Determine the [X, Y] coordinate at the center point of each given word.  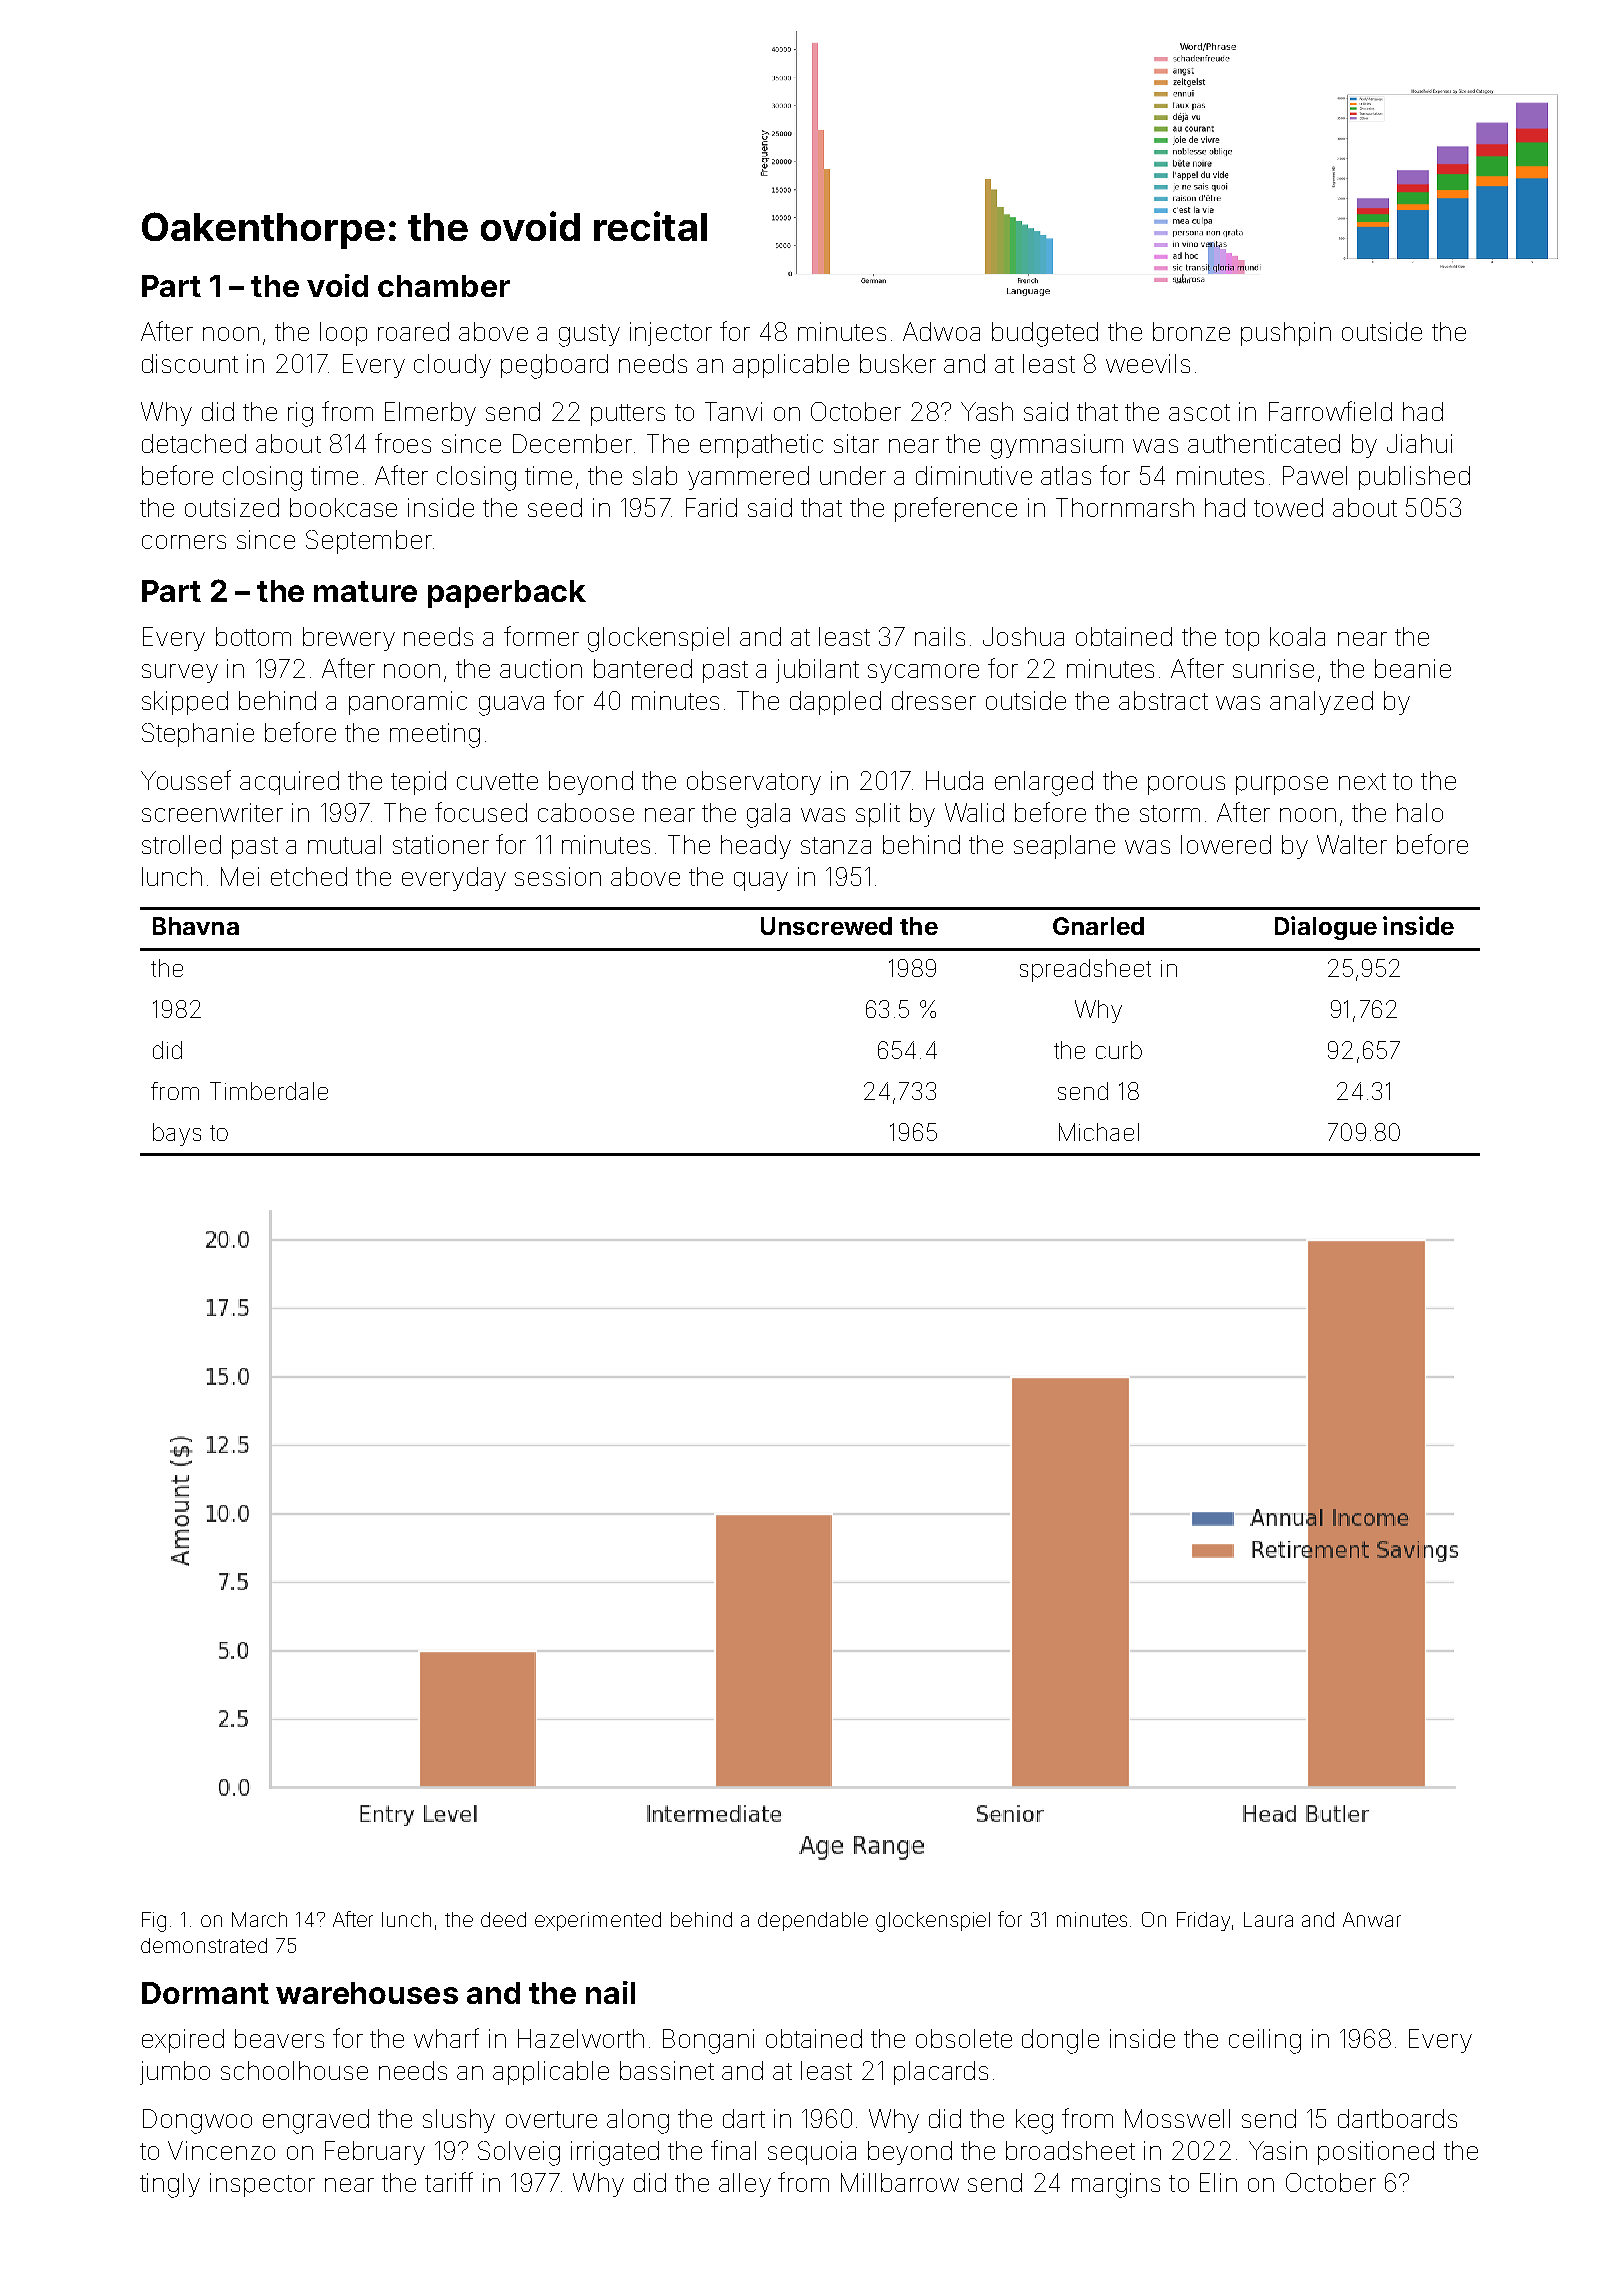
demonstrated [204, 1945]
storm [1170, 813]
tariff [449, 2182]
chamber [444, 286]
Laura [1268, 1919]
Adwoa [941, 331]
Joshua [1023, 636]
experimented [598, 1921]
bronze [1191, 331]
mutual [344, 844]
